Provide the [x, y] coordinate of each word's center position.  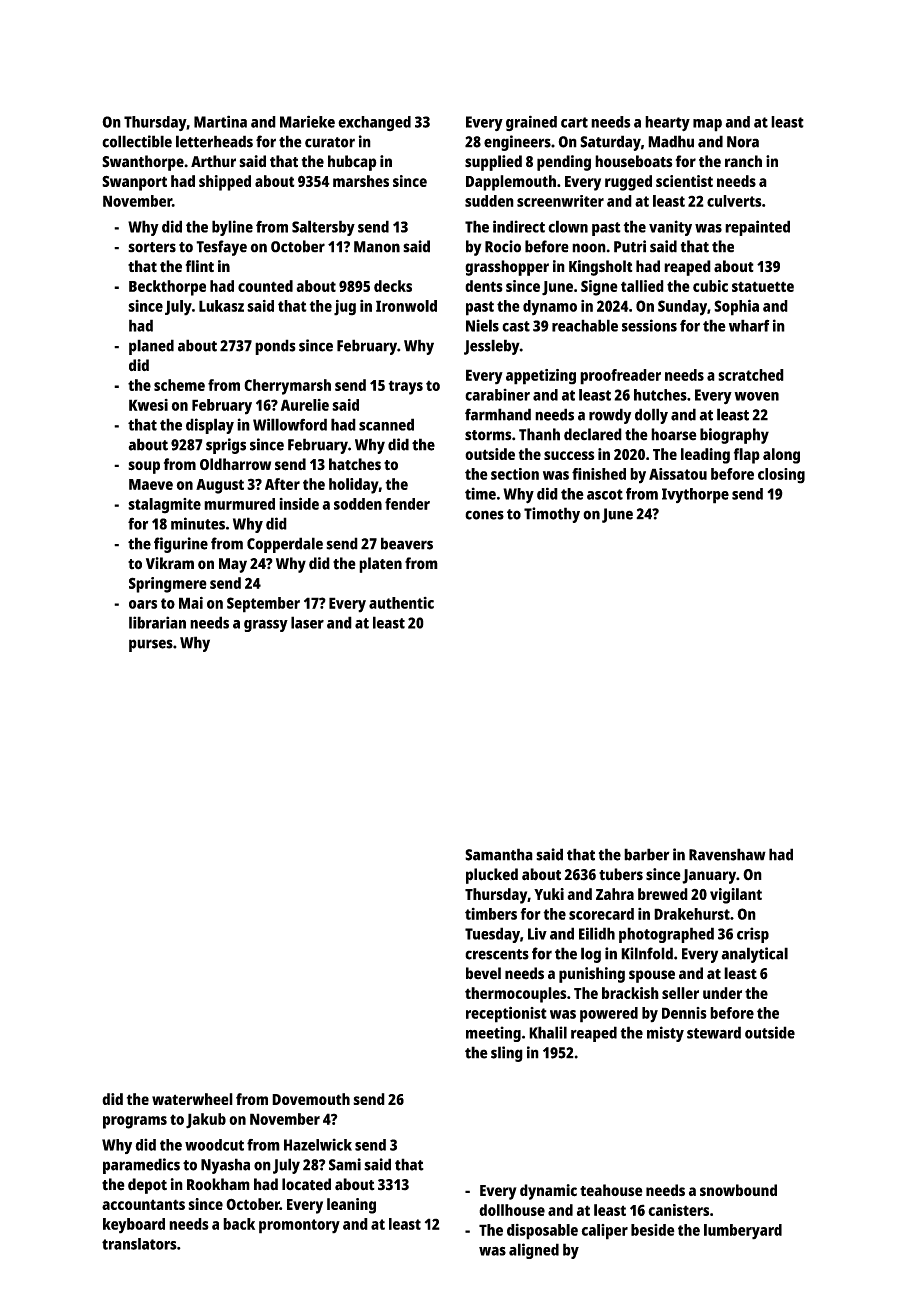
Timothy [552, 515]
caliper [604, 1232]
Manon [377, 247]
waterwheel [192, 1099]
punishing [592, 975]
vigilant [736, 896]
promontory [299, 1226]
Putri [630, 246]
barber [647, 854]
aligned [534, 1251]
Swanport [134, 183]
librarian [157, 622]
